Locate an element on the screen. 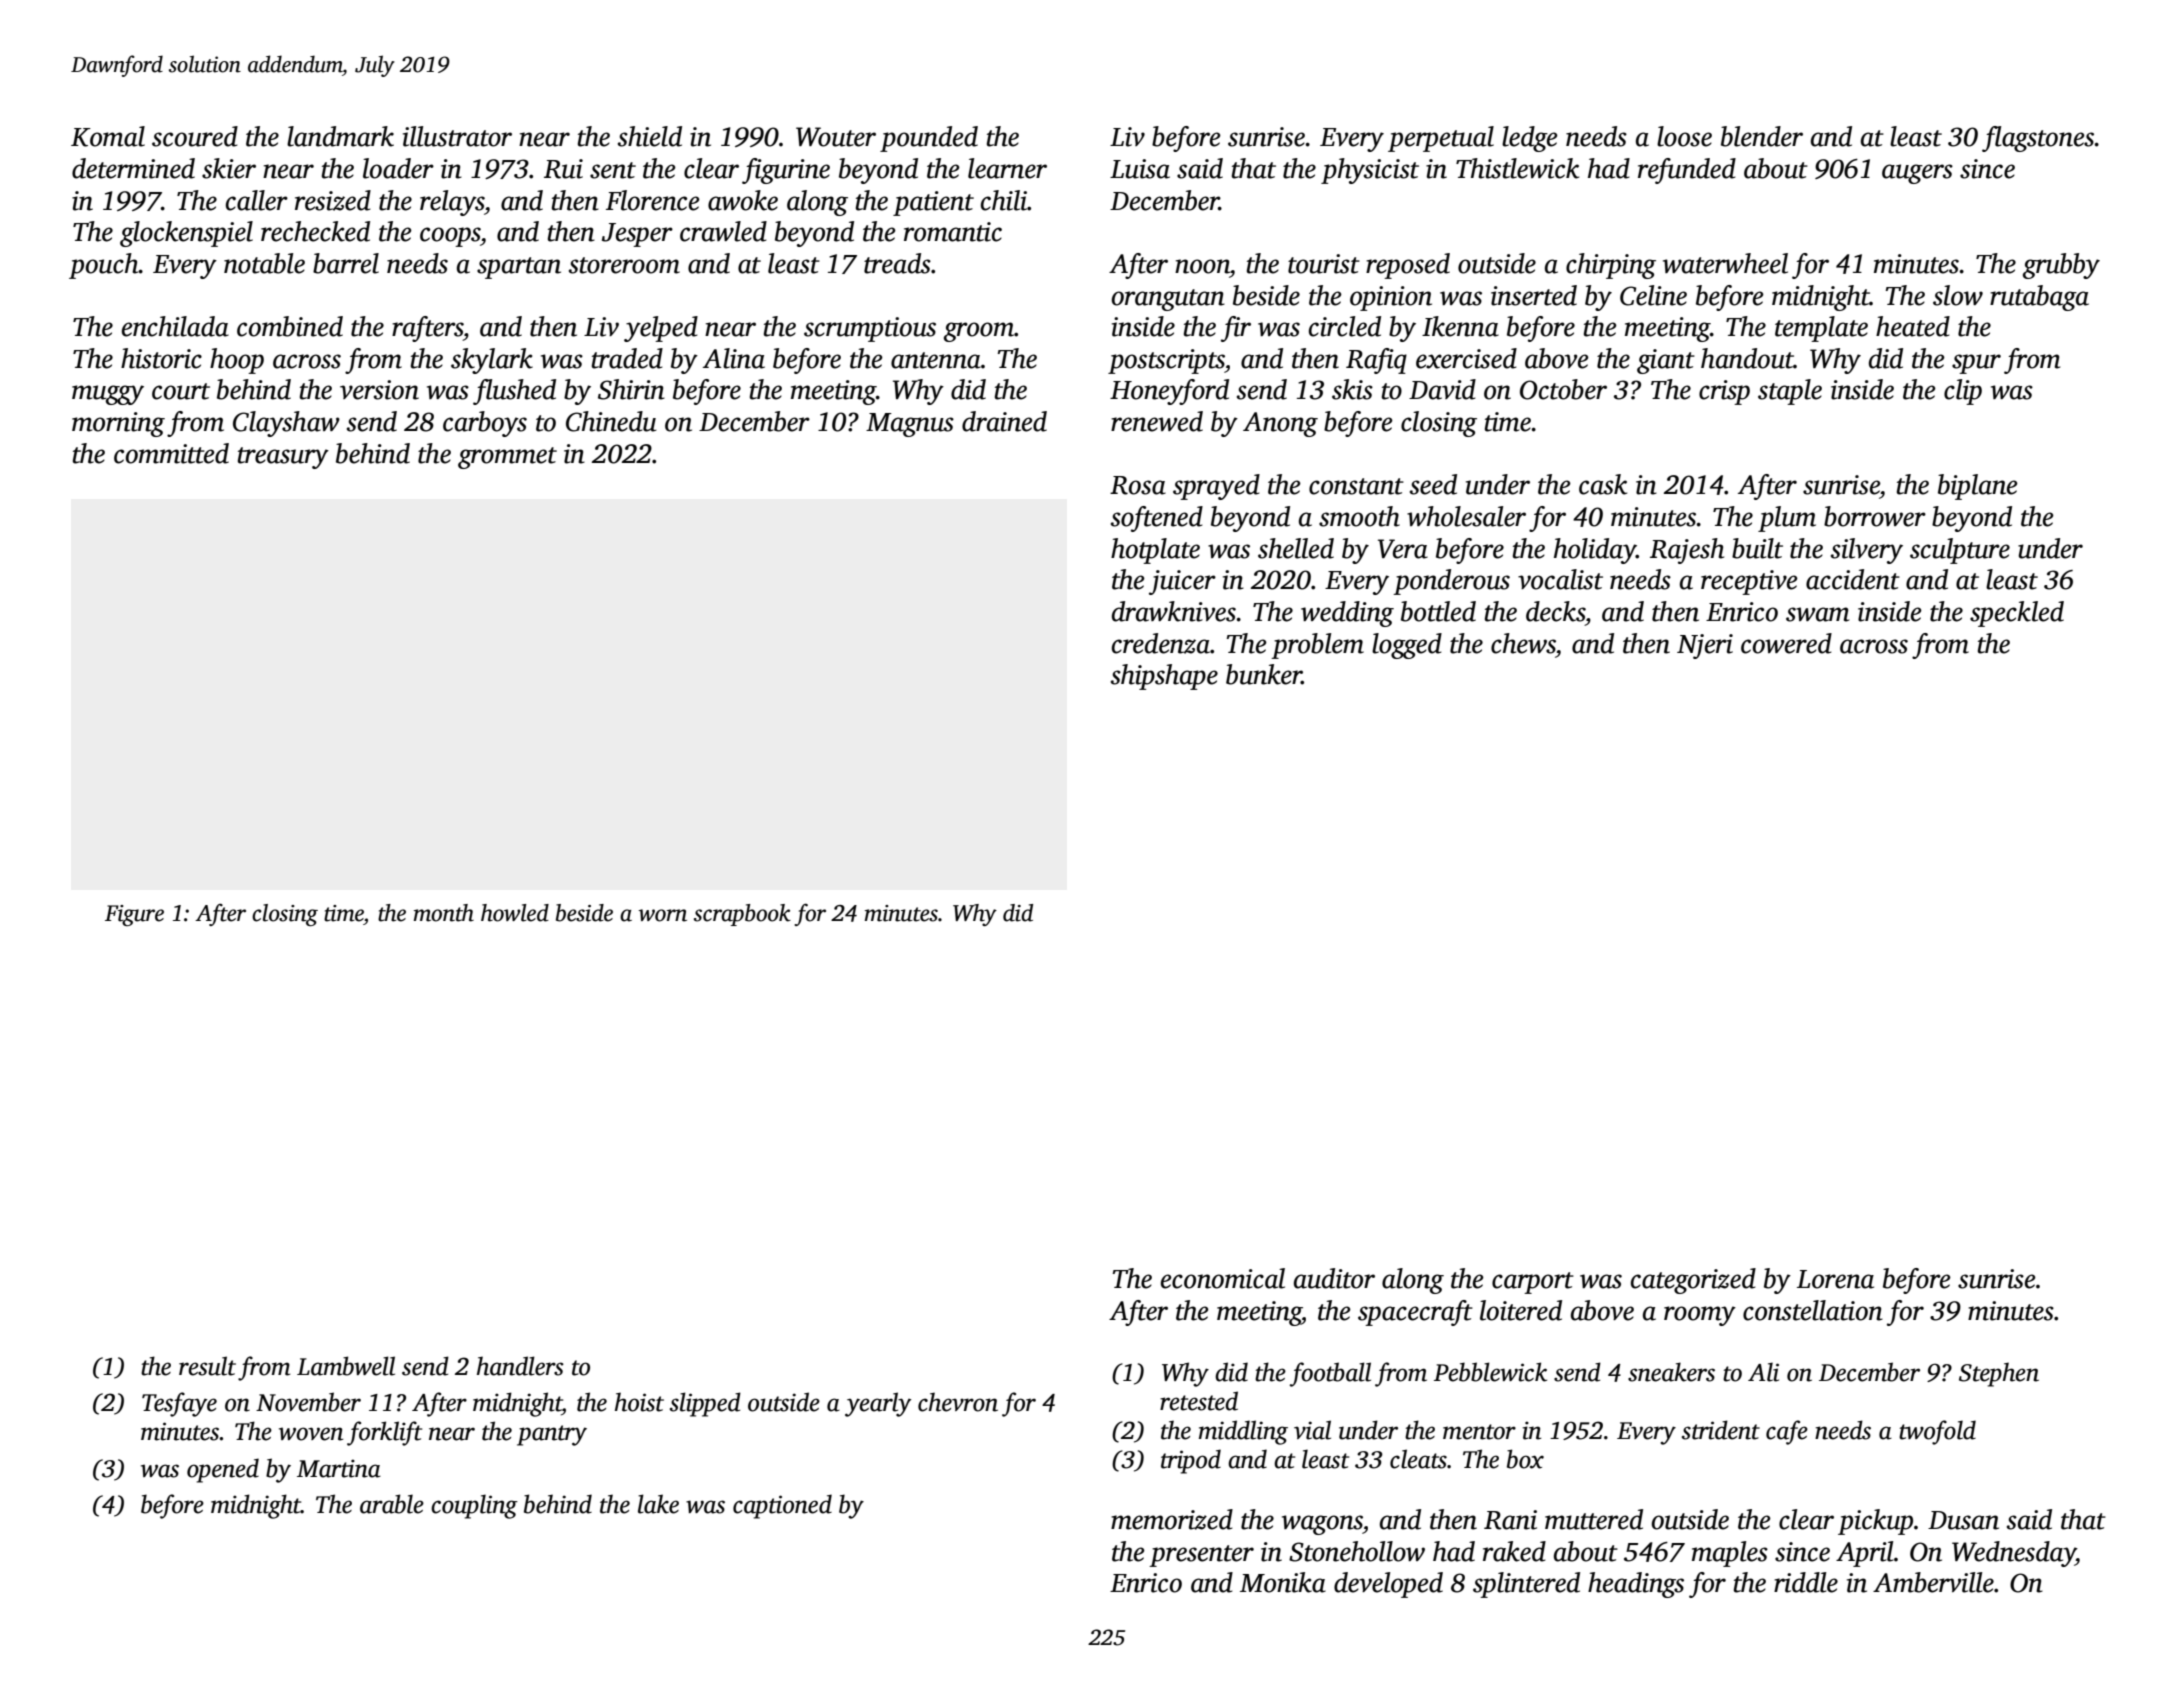 The width and height of the screenshot is (2178, 1683). illustrator is located at coordinates (457, 136).
